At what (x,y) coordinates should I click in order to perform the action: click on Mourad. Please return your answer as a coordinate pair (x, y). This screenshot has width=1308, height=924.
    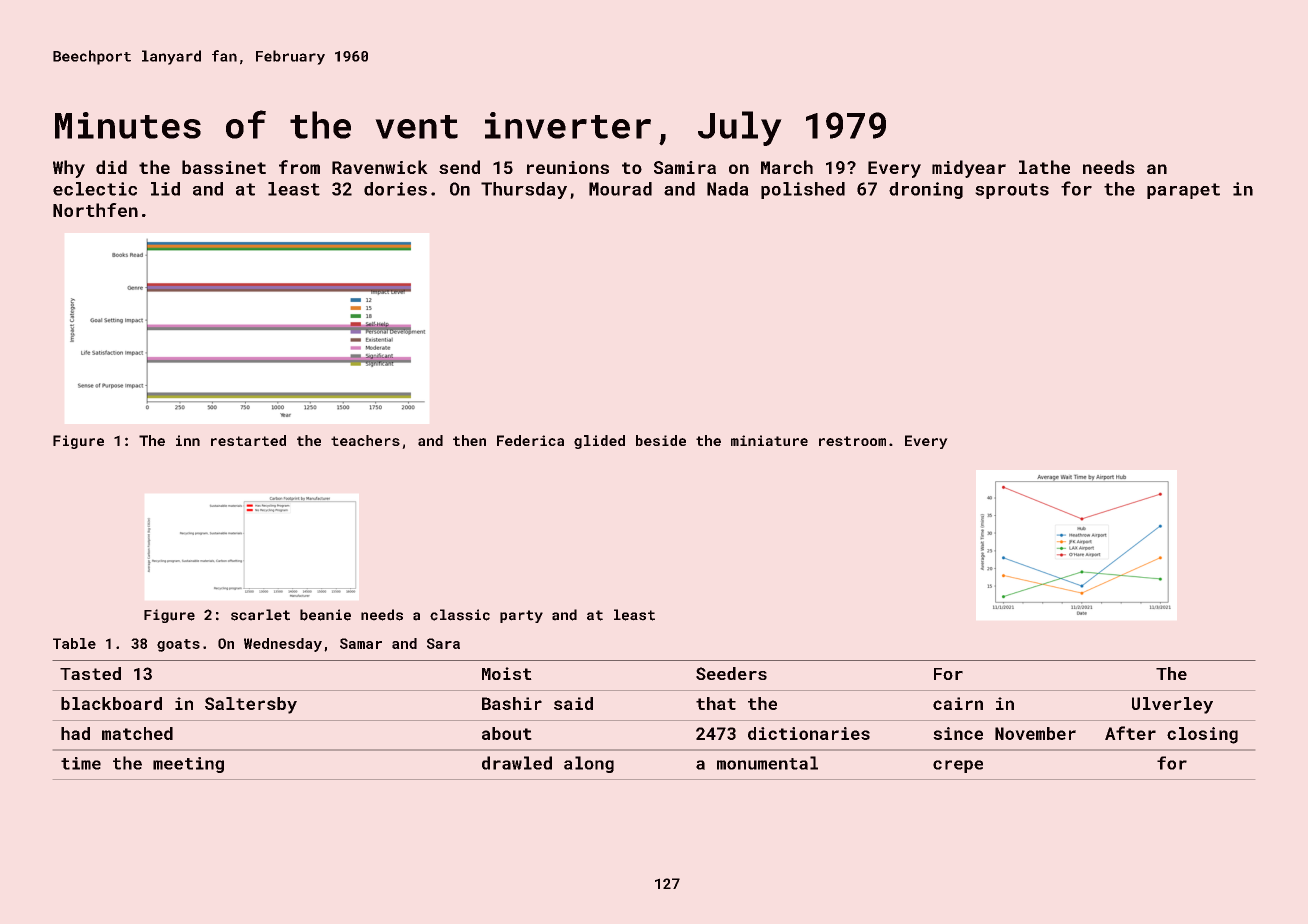
    Looking at the image, I should click on (620, 189).
